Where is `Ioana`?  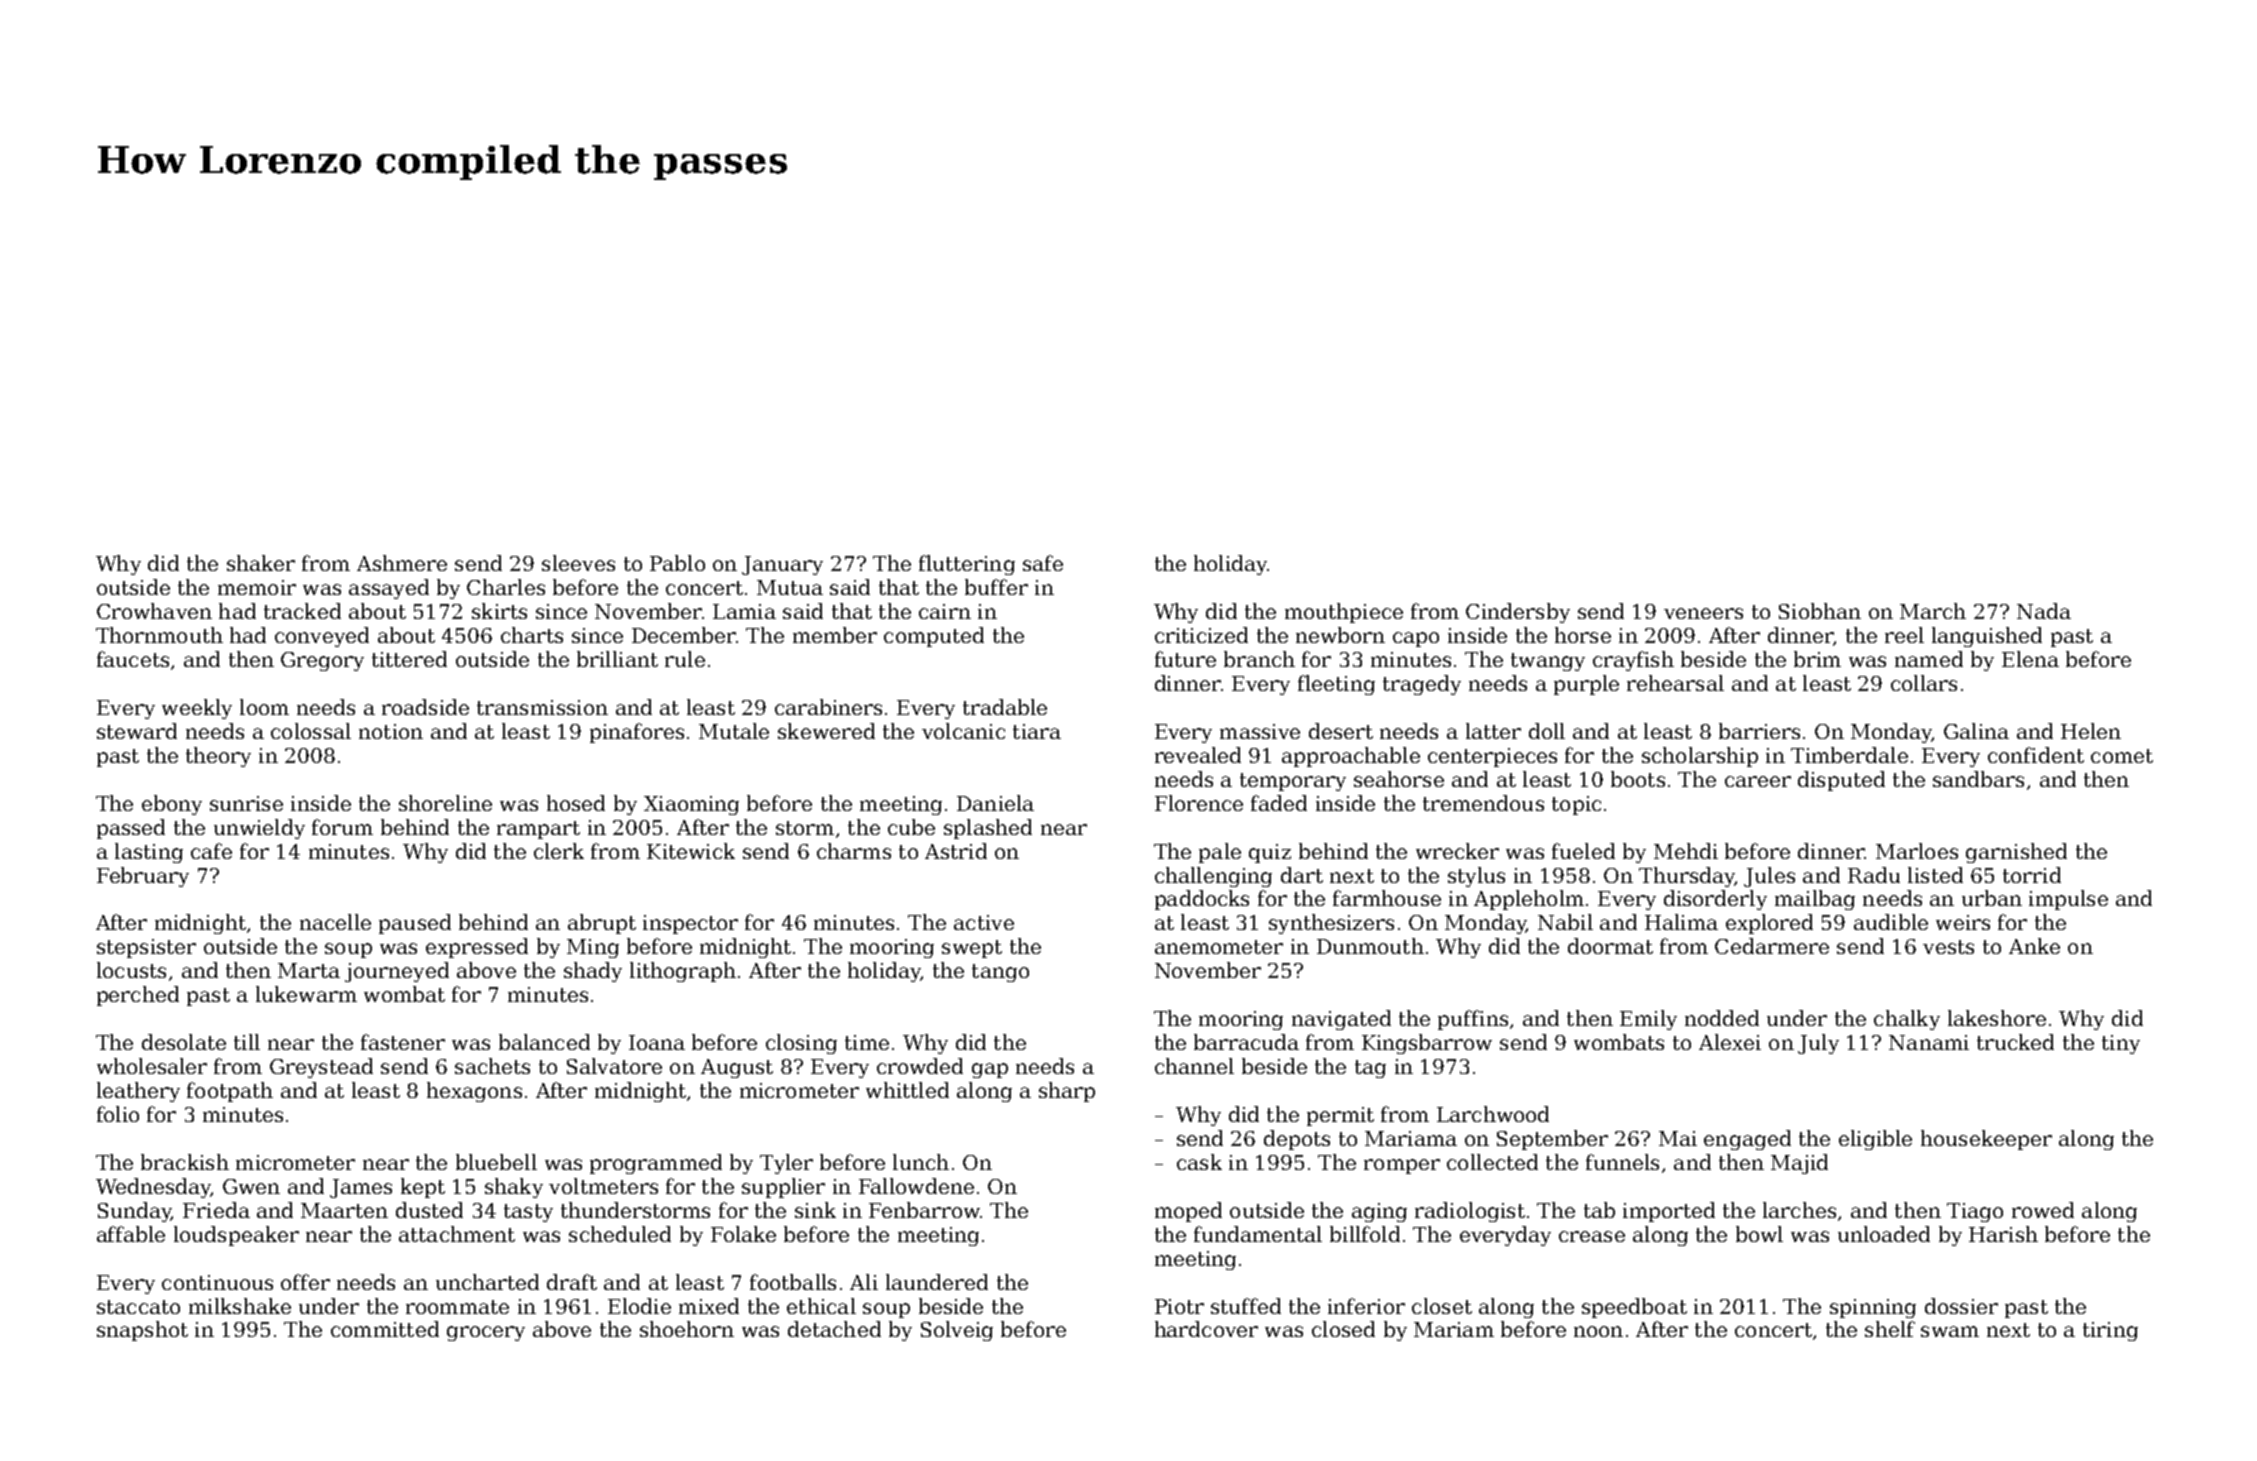
Ioana is located at coordinates (657, 1042).
